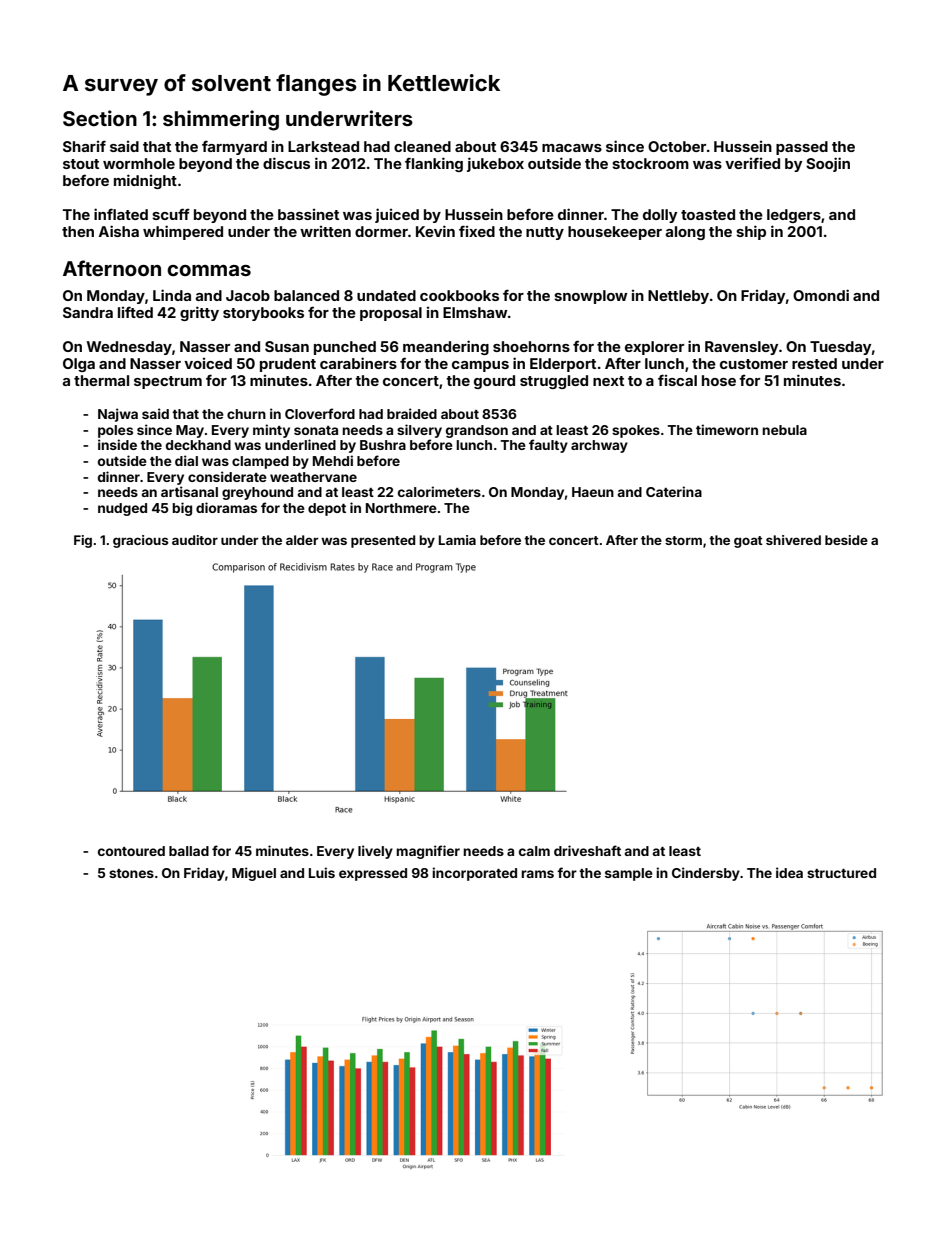  Describe the element at coordinates (141, 541) in the screenshot. I see `gracious` at that location.
